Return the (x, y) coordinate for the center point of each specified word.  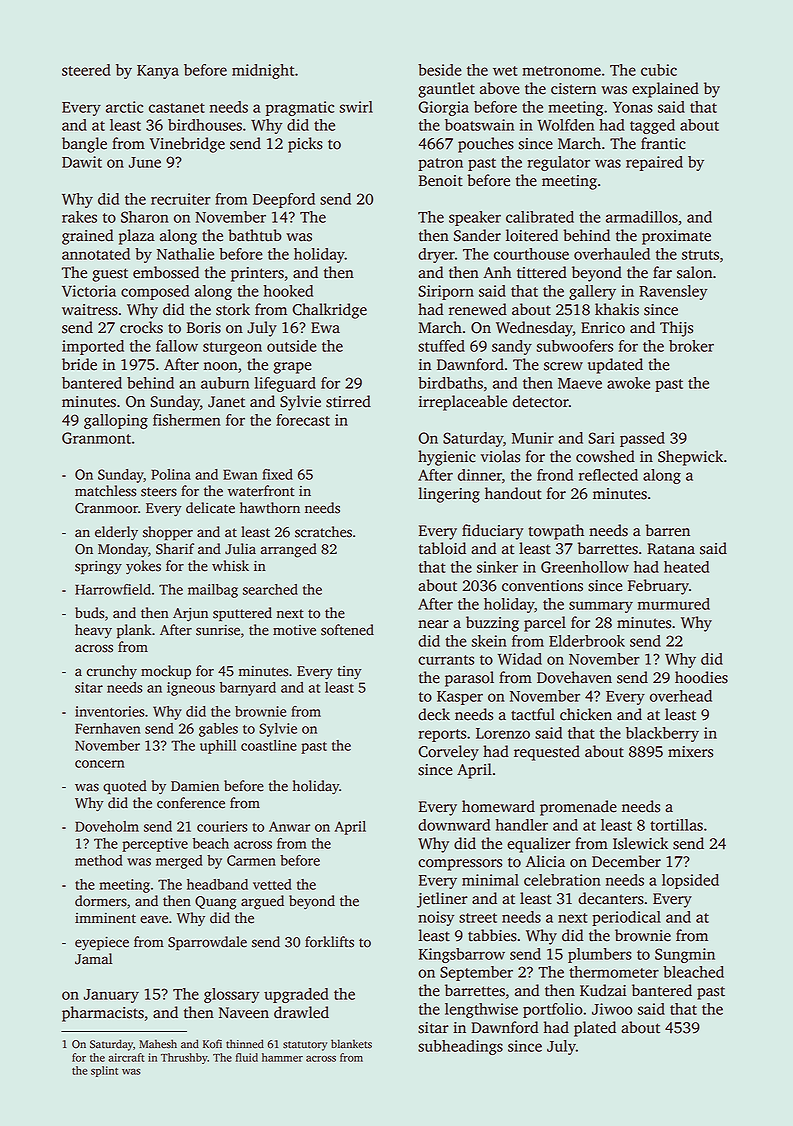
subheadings (460, 1047)
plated (595, 1029)
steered (86, 70)
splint (104, 1071)
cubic (659, 70)
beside (440, 70)
